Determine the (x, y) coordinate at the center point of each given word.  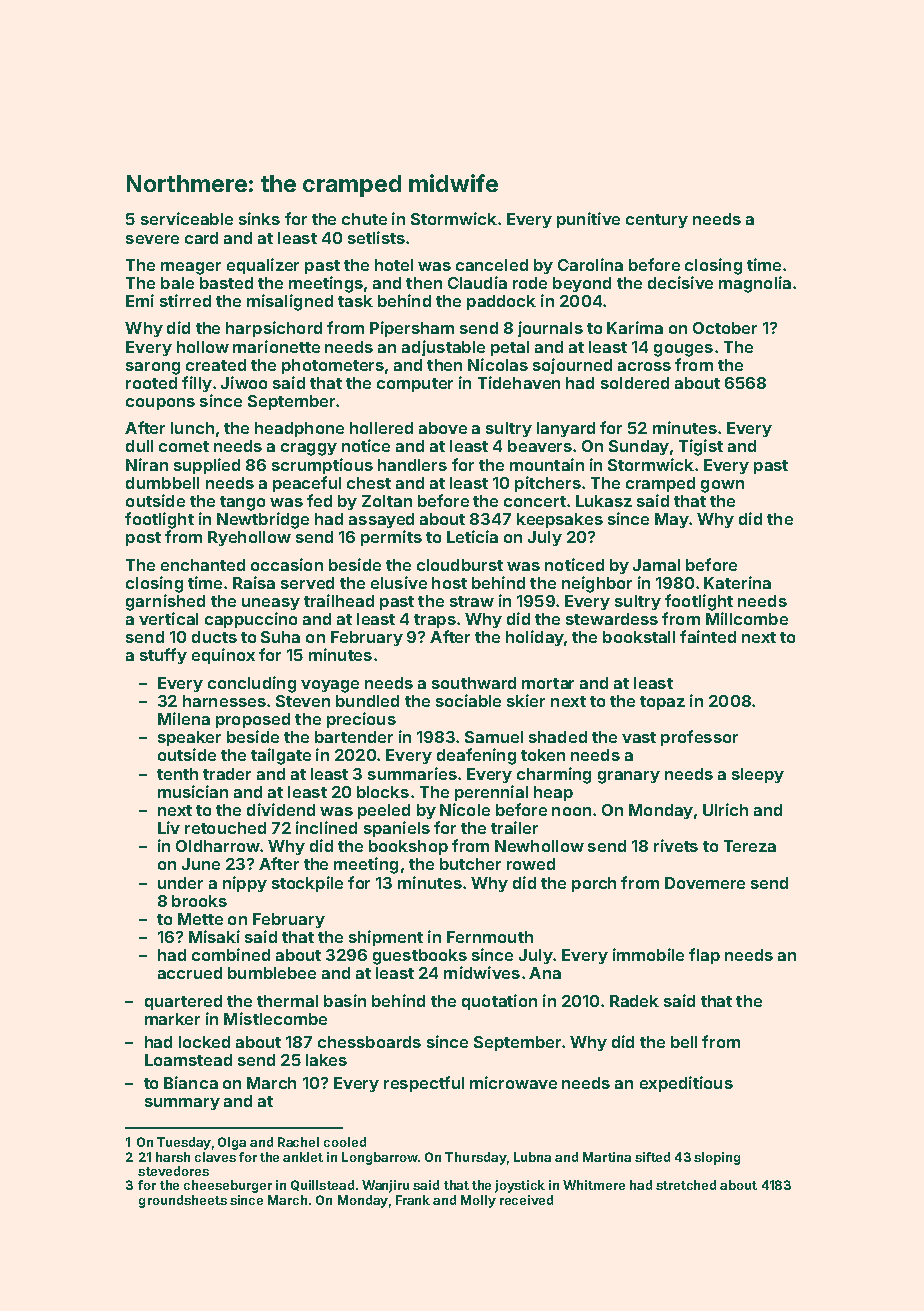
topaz (662, 703)
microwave (513, 1082)
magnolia (755, 284)
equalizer (263, 266)
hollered (381, 428)
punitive (588, 220)
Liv (169, 827)
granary (629, 777)
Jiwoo (244, 382)
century (657, 221)
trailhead (339, 600)
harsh (173, 1157)
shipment (386, 938)
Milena (184, 718)
